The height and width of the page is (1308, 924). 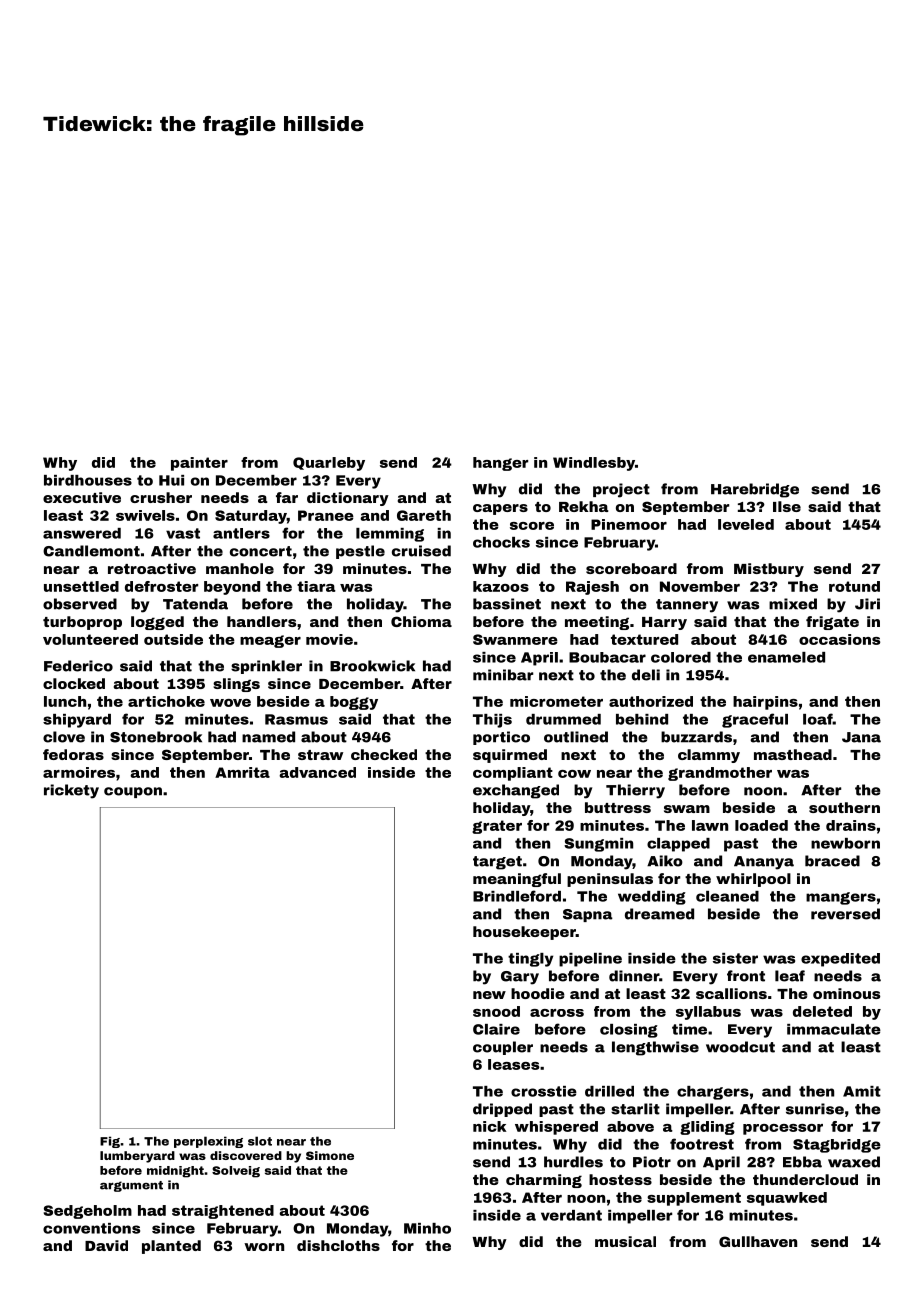 I want to click on Windlesby, so click(x=594, y=464).
